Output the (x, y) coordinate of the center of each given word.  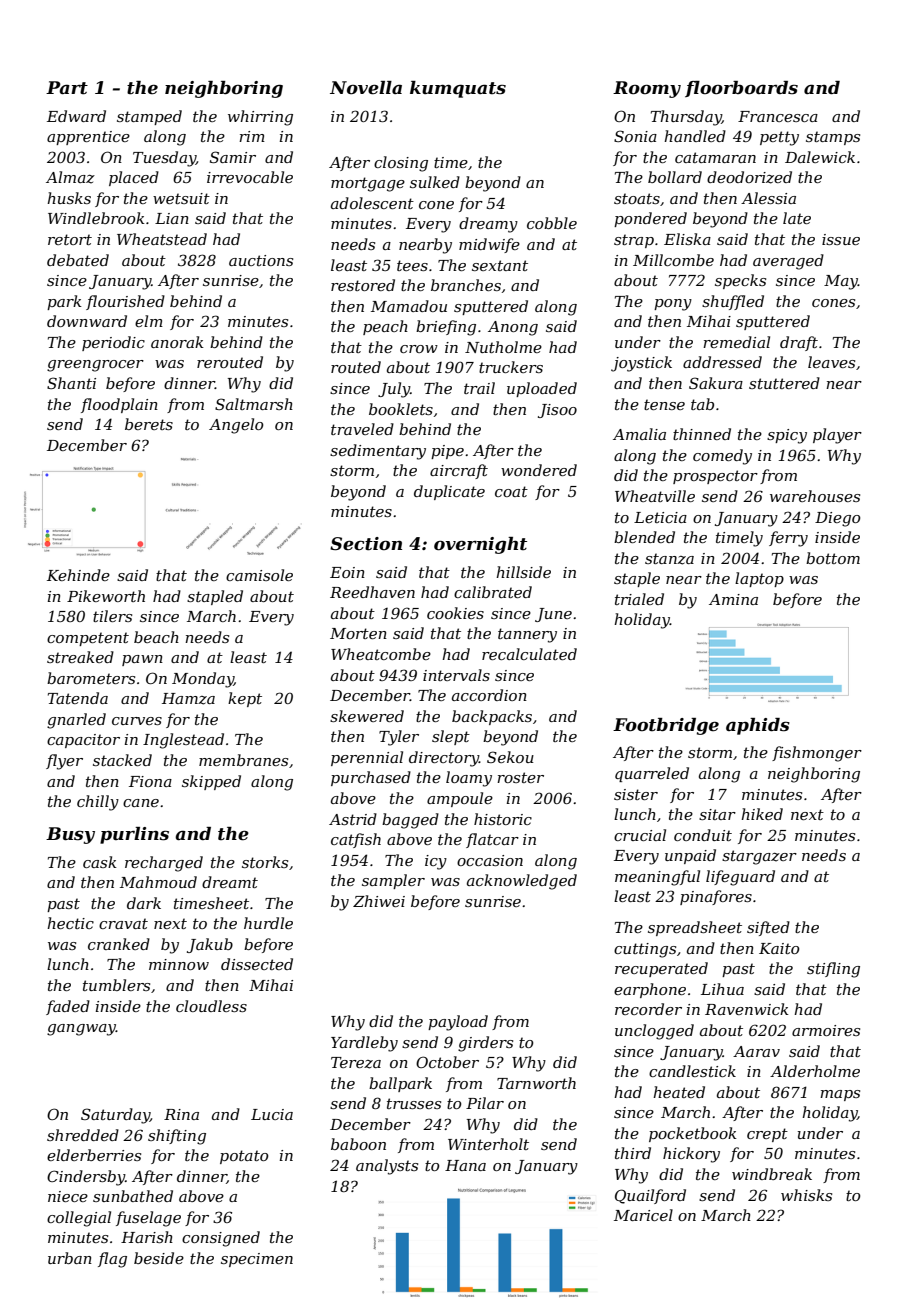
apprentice (88, 138)
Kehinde (78, 575)
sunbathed (133, 1196)
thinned (702, 434)
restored (363, 285)
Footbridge (666, 726)
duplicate (449, 492)
